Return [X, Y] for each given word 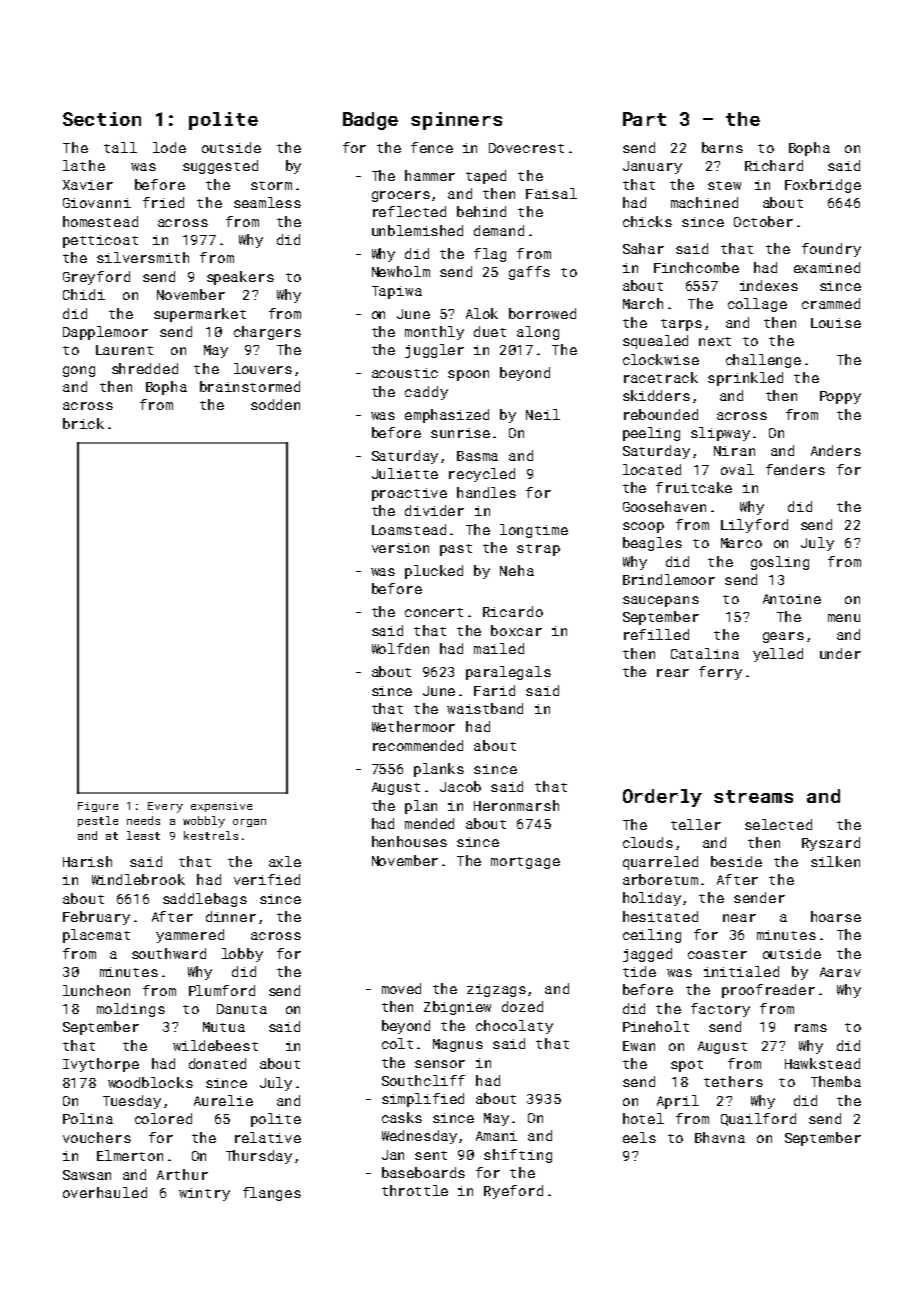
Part [644, 119]
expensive [221, 807]
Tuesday [132, 1102]
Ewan [639, 1046]
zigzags [496, 990]
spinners [456, 121]
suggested [220, 167]
